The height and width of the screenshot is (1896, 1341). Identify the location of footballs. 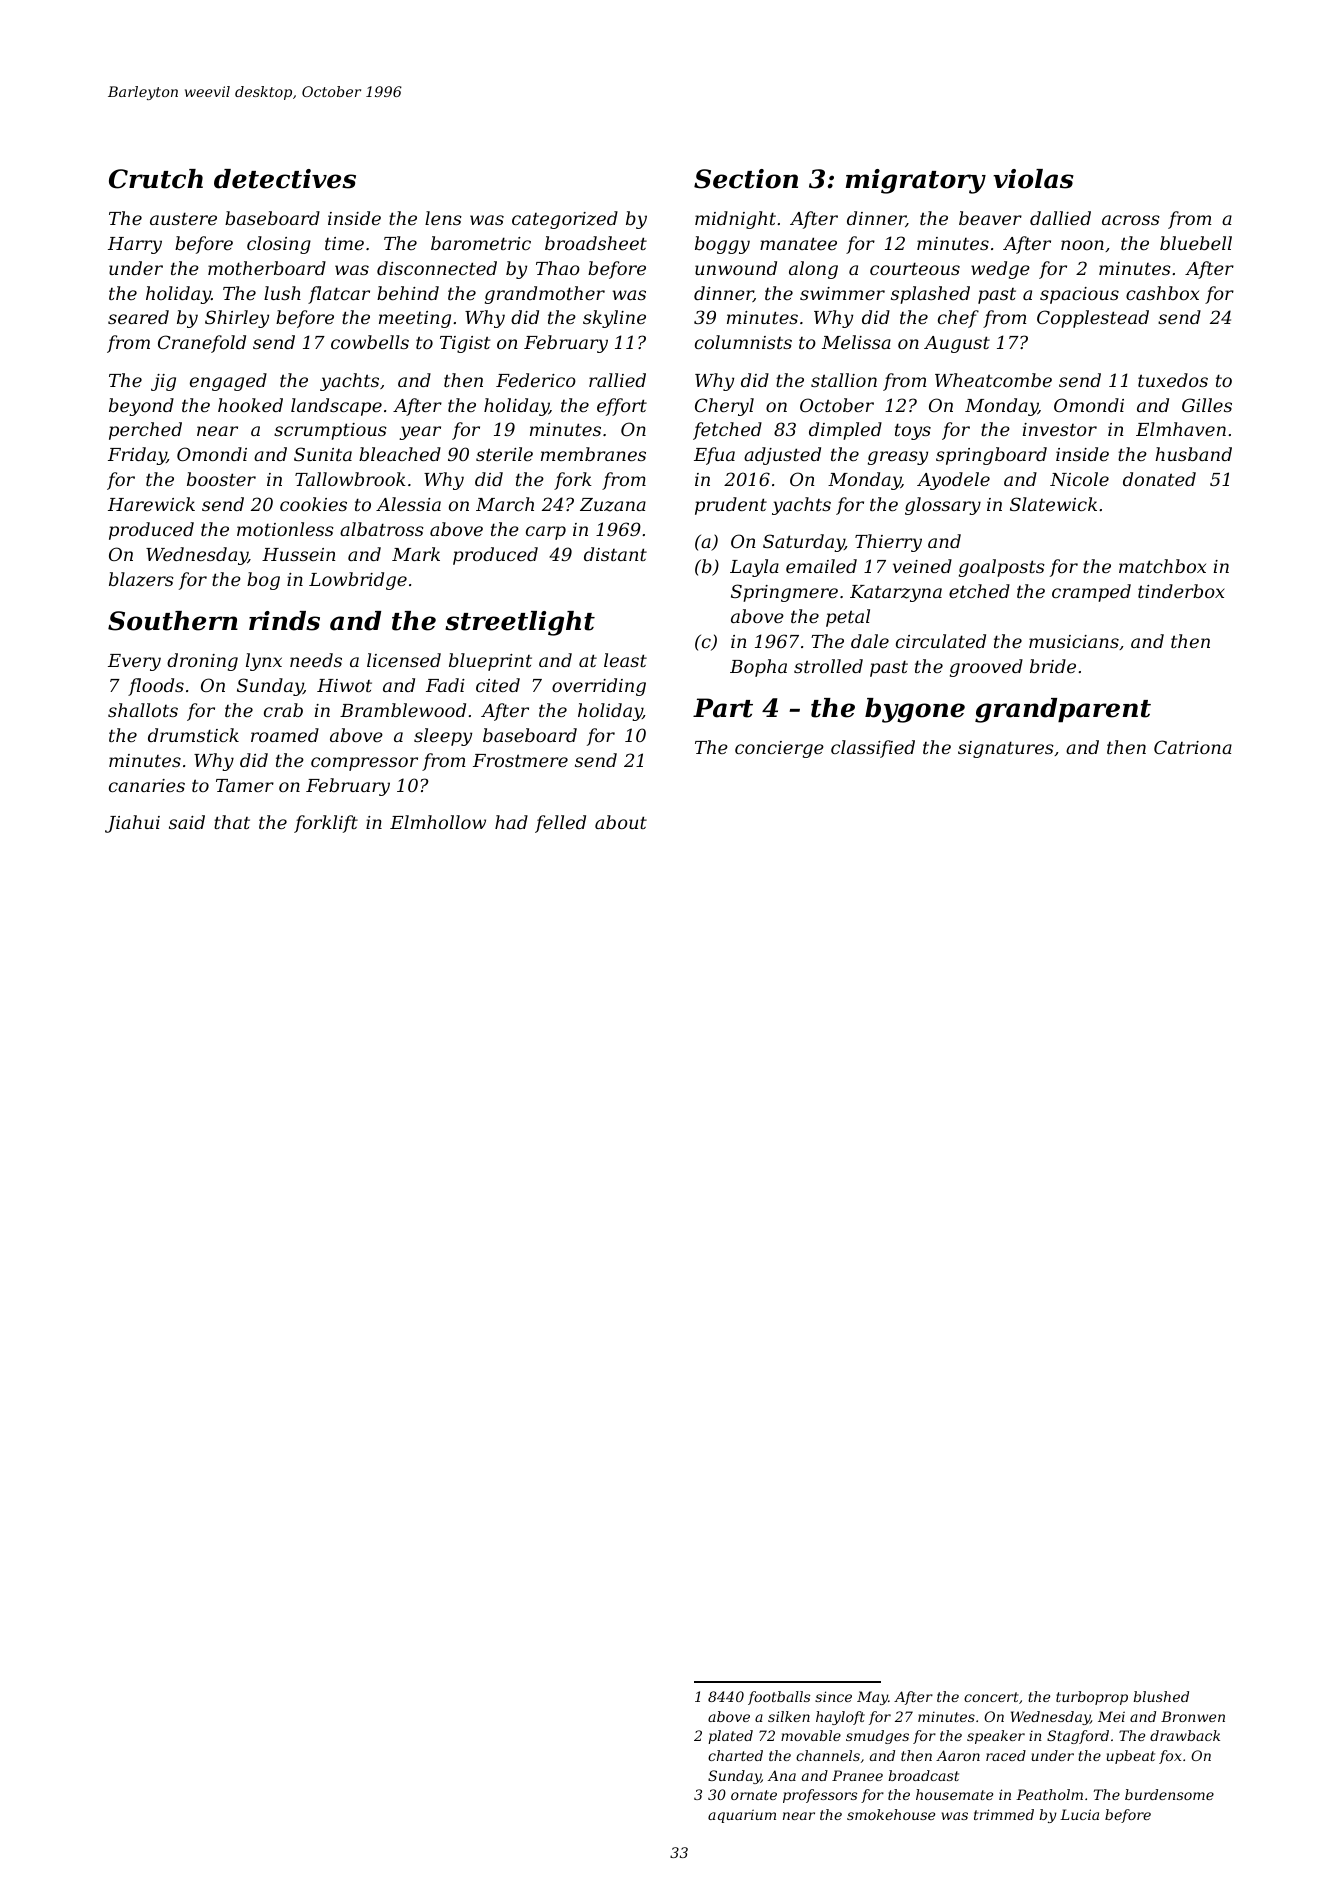
(779, 1698).
